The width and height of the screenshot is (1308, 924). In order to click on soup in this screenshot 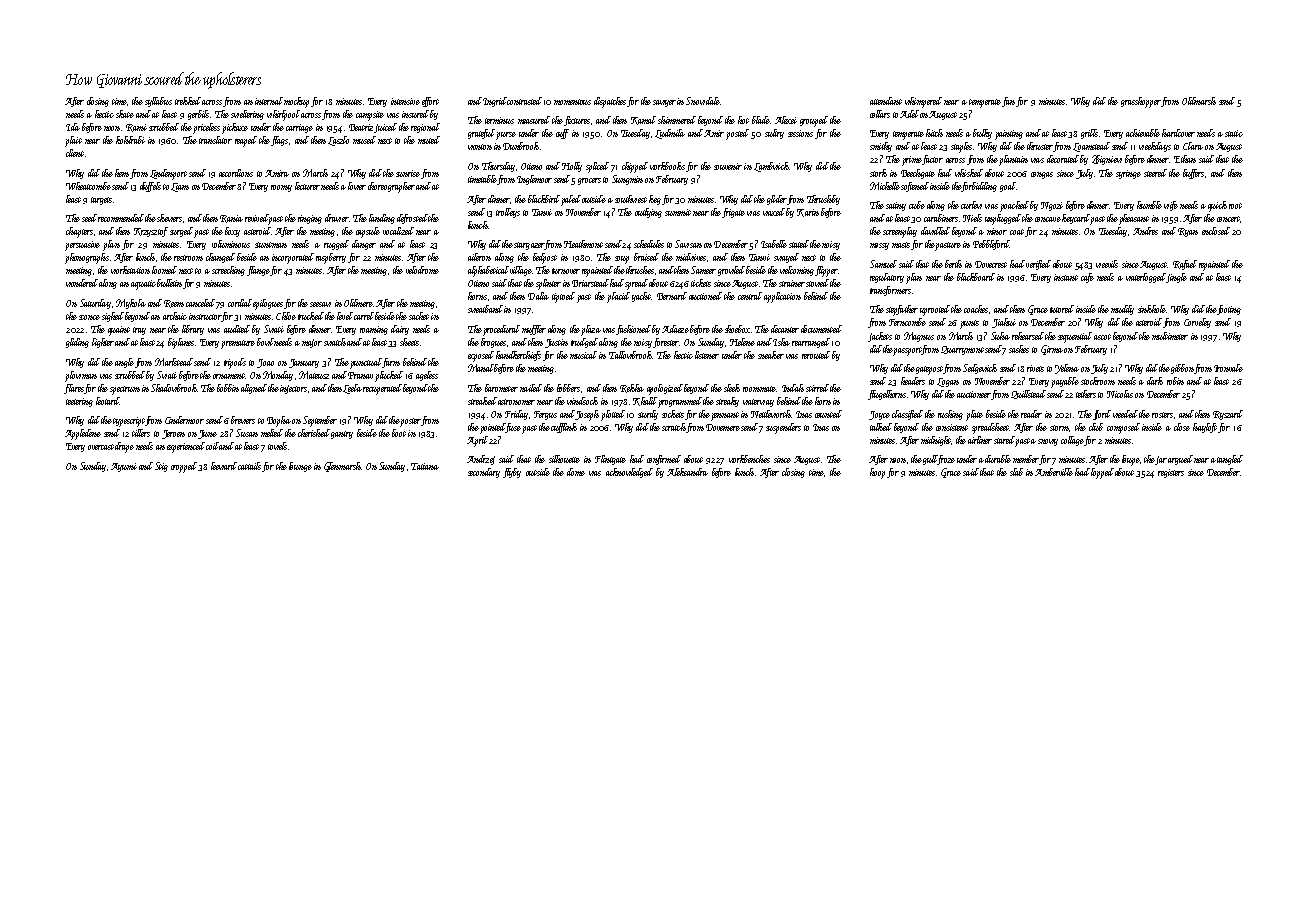, I will do `click(622, 260)`.
